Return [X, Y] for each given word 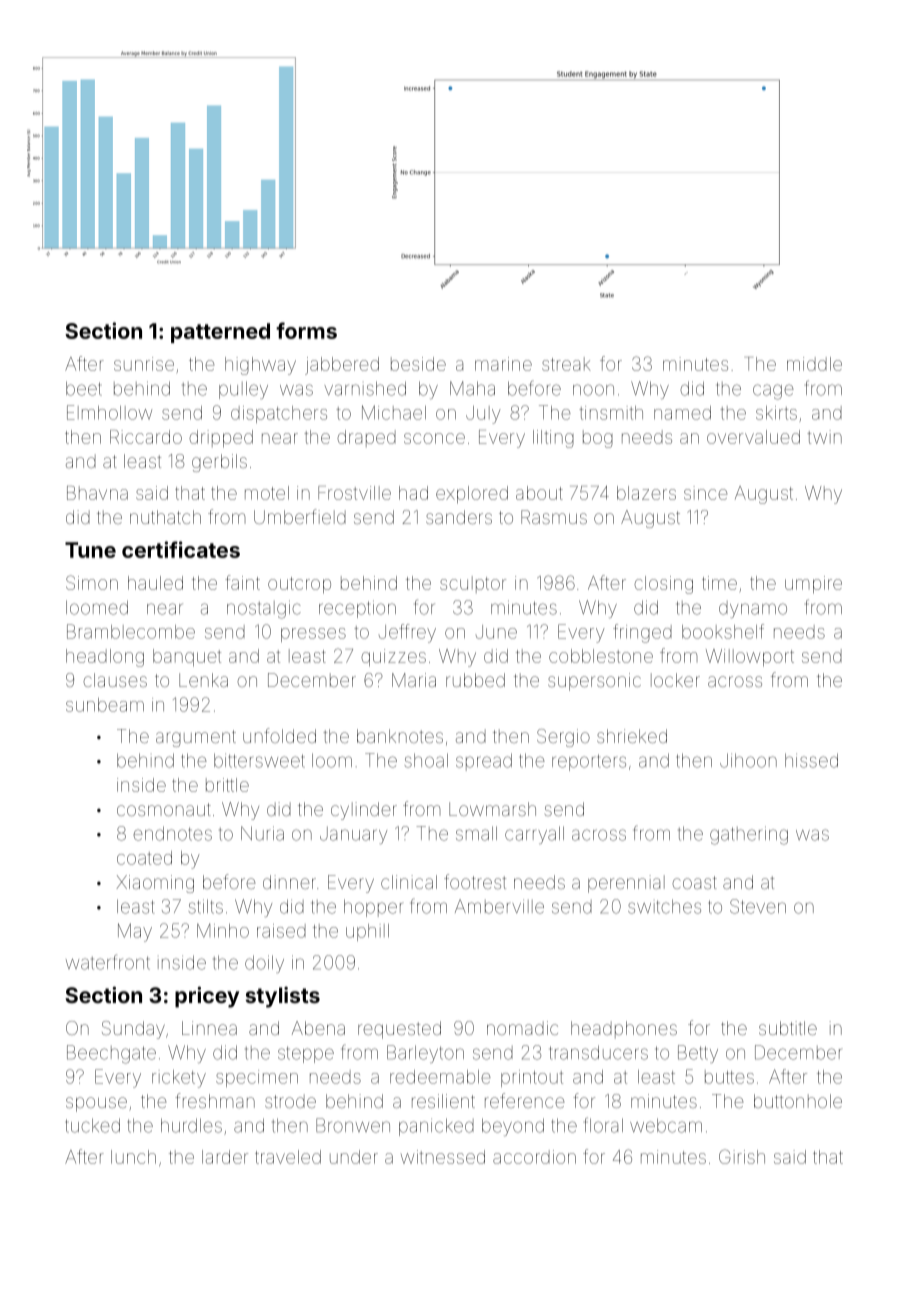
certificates [181, 549]
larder [225, 1157]
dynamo [753, 609]
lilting [553, 439]
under [354, 1157]
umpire [813, 585]
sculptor [473, 584]
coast [694, 882]
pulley [243, 390]
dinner [289, 882]
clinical [409, 882]
